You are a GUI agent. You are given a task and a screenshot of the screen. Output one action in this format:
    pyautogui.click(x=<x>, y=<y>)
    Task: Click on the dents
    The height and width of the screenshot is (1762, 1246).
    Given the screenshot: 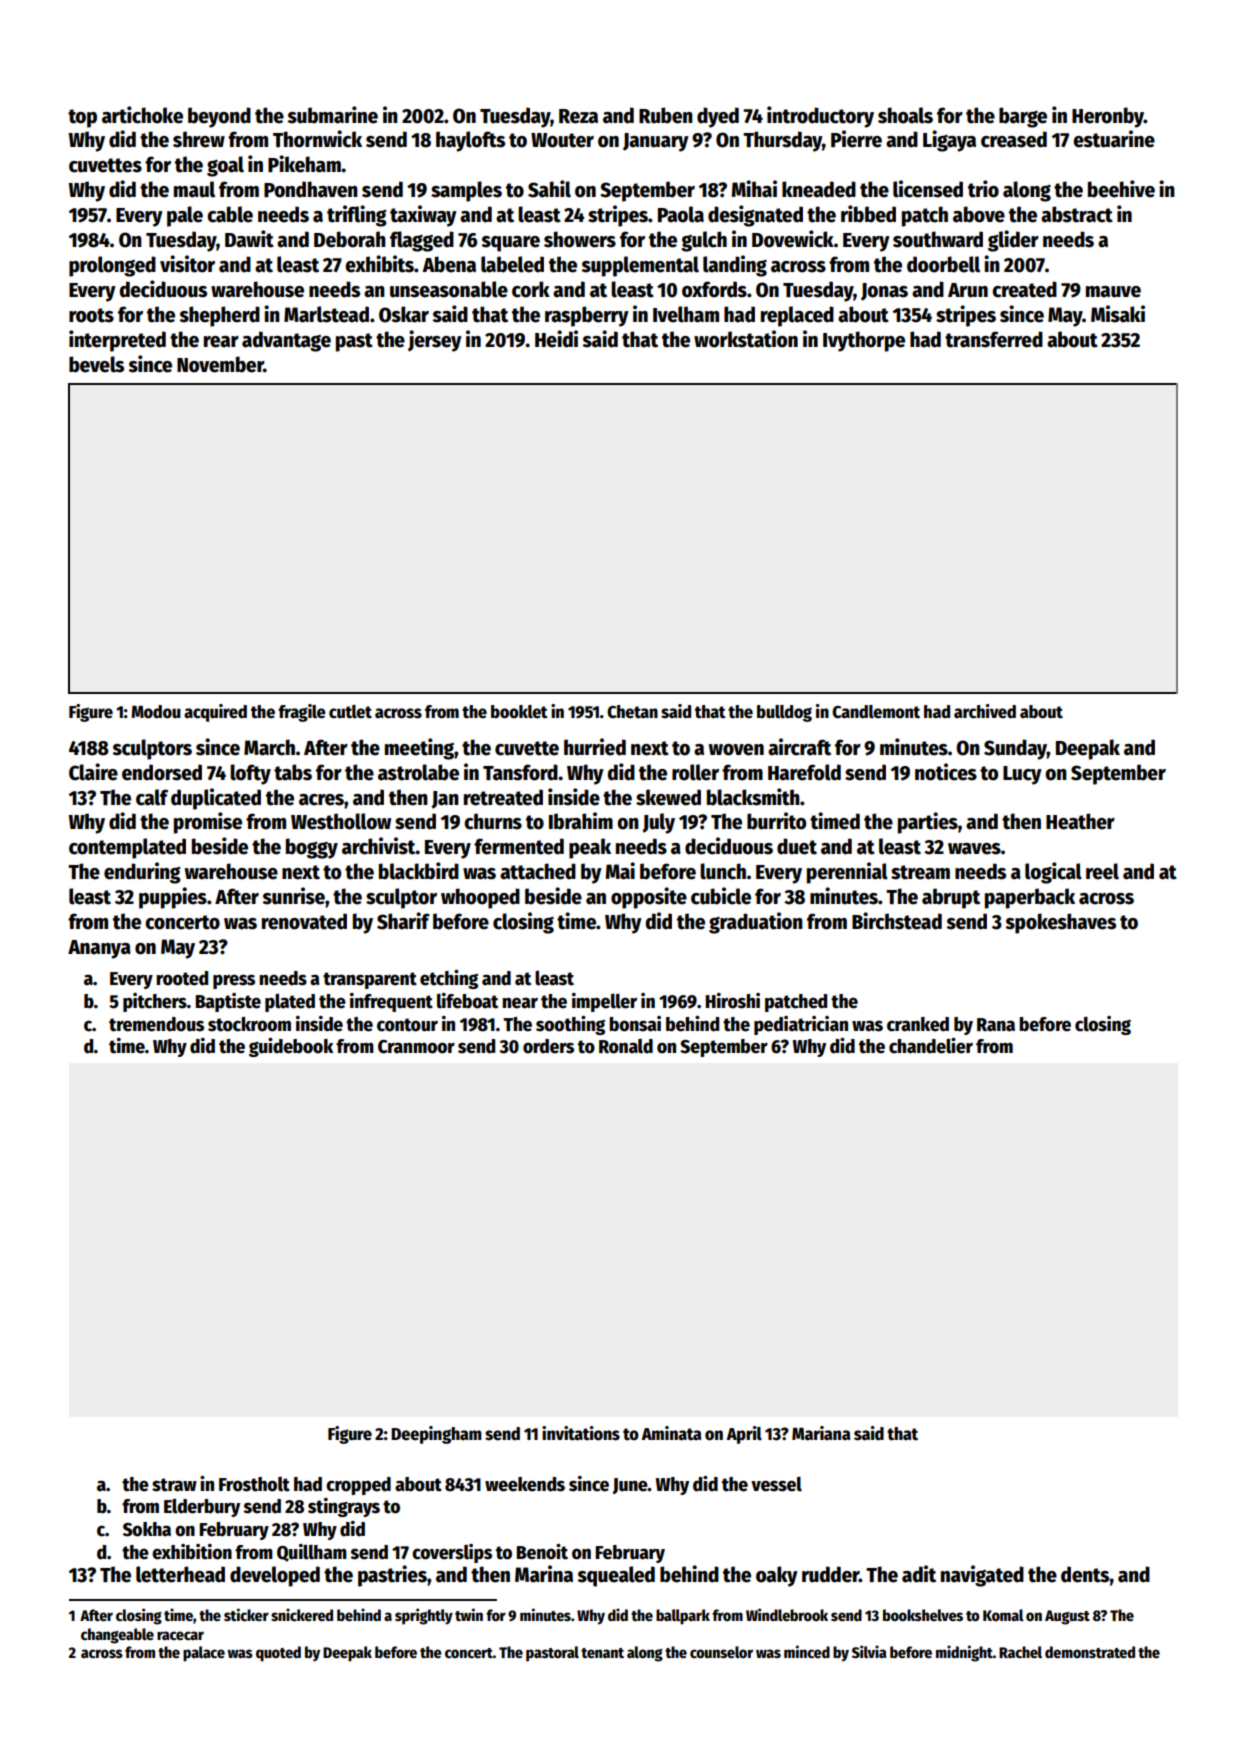 What is the action you would take?
    pyautogui.click(x=1085, y=1574)
